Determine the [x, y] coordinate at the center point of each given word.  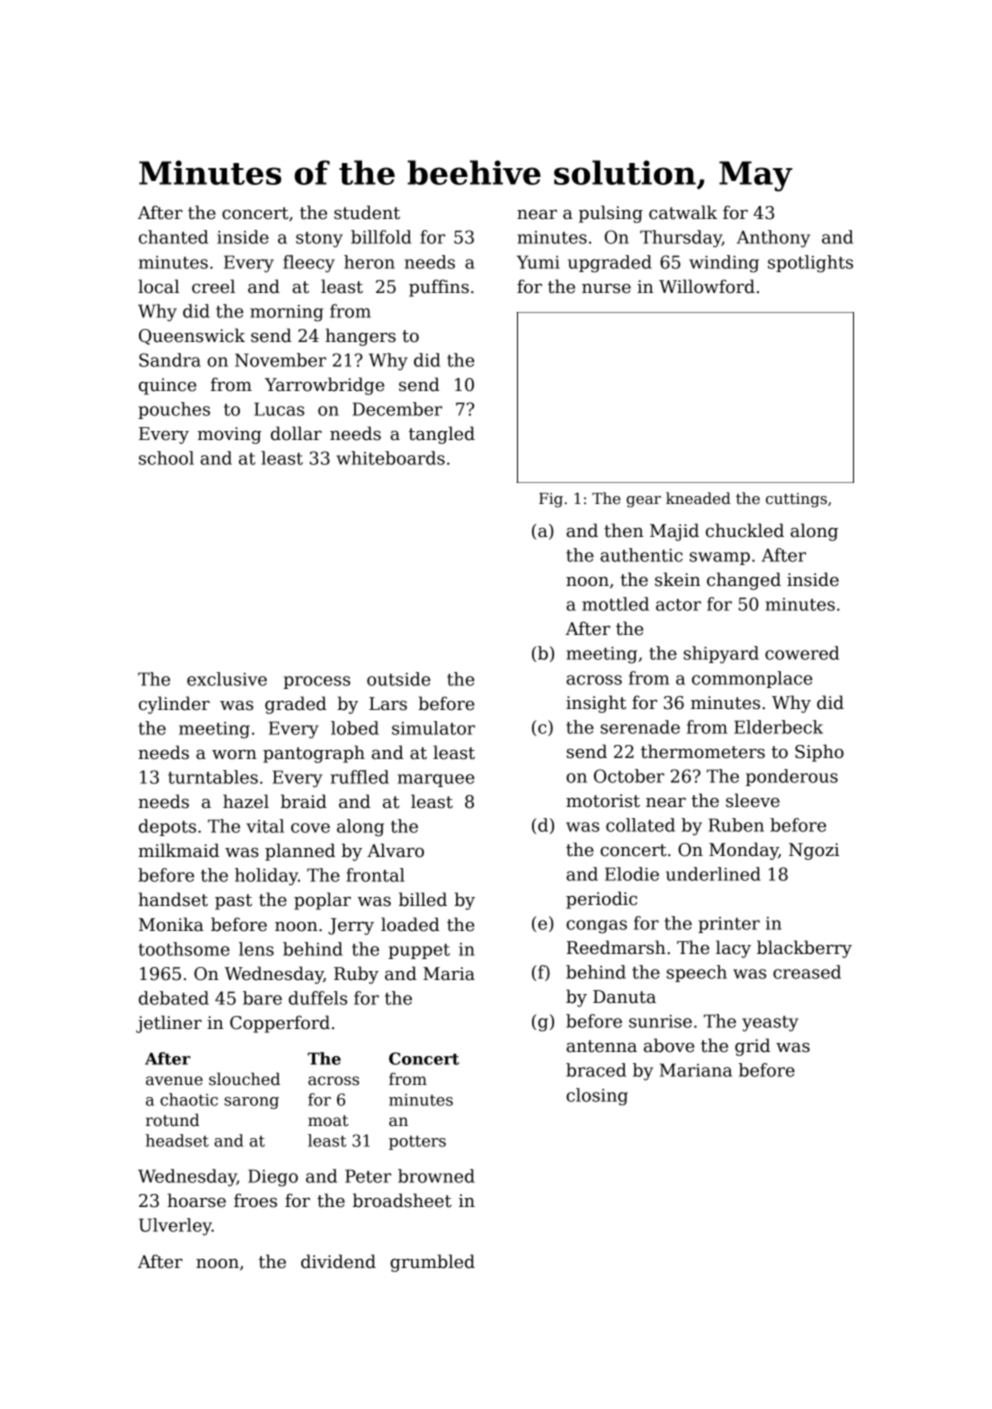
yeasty [770, 1024]
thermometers [703, 751]
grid [752, 1047]
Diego [273, 1178]
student [367, 212]
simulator [433, 728]
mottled [615, 604]
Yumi [538, 262]
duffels [318, 998]
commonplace [752, 679]
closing [597, 1097]
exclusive [227, 679]
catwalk [683, 212]
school [166, 458]
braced [596, 1070]
